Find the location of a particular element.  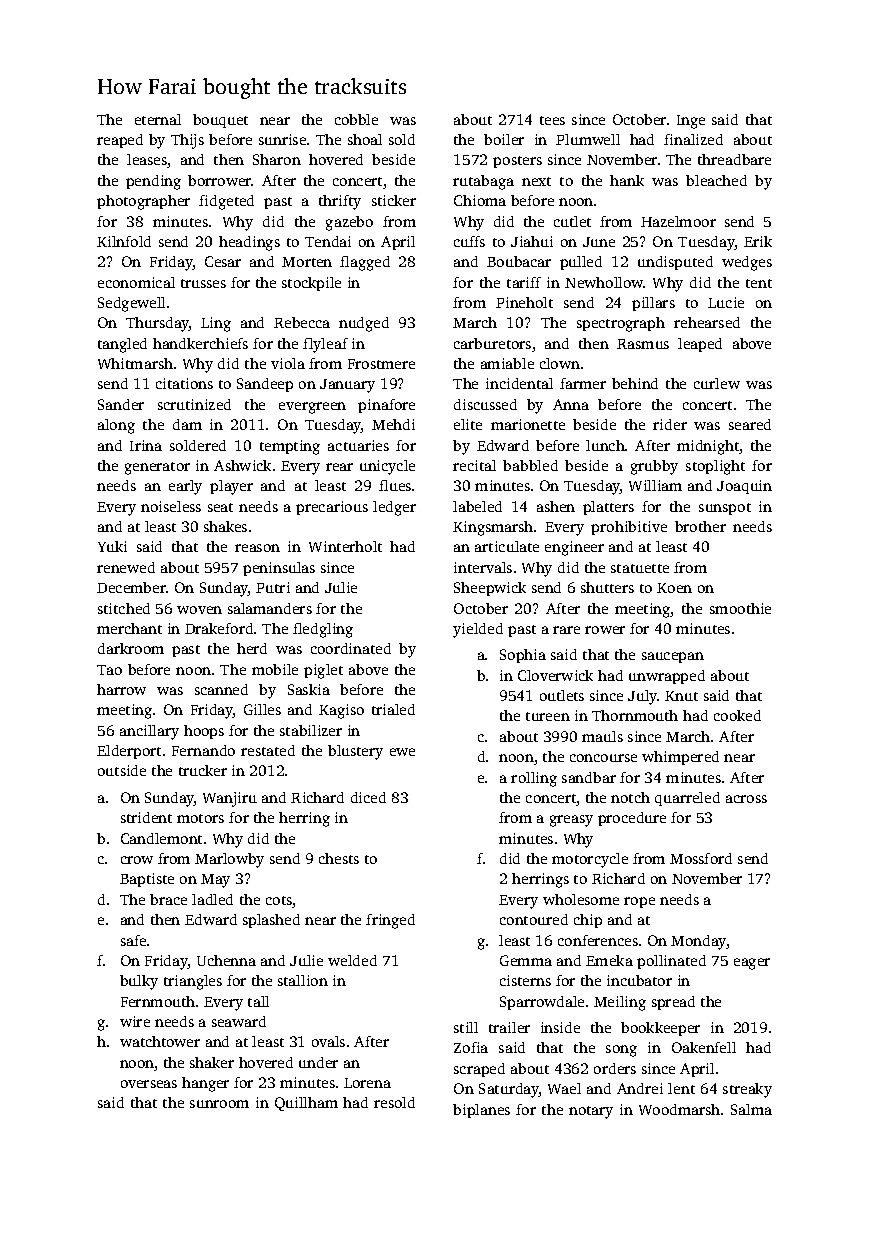

stoplight is located at coordinates (715, 467).
